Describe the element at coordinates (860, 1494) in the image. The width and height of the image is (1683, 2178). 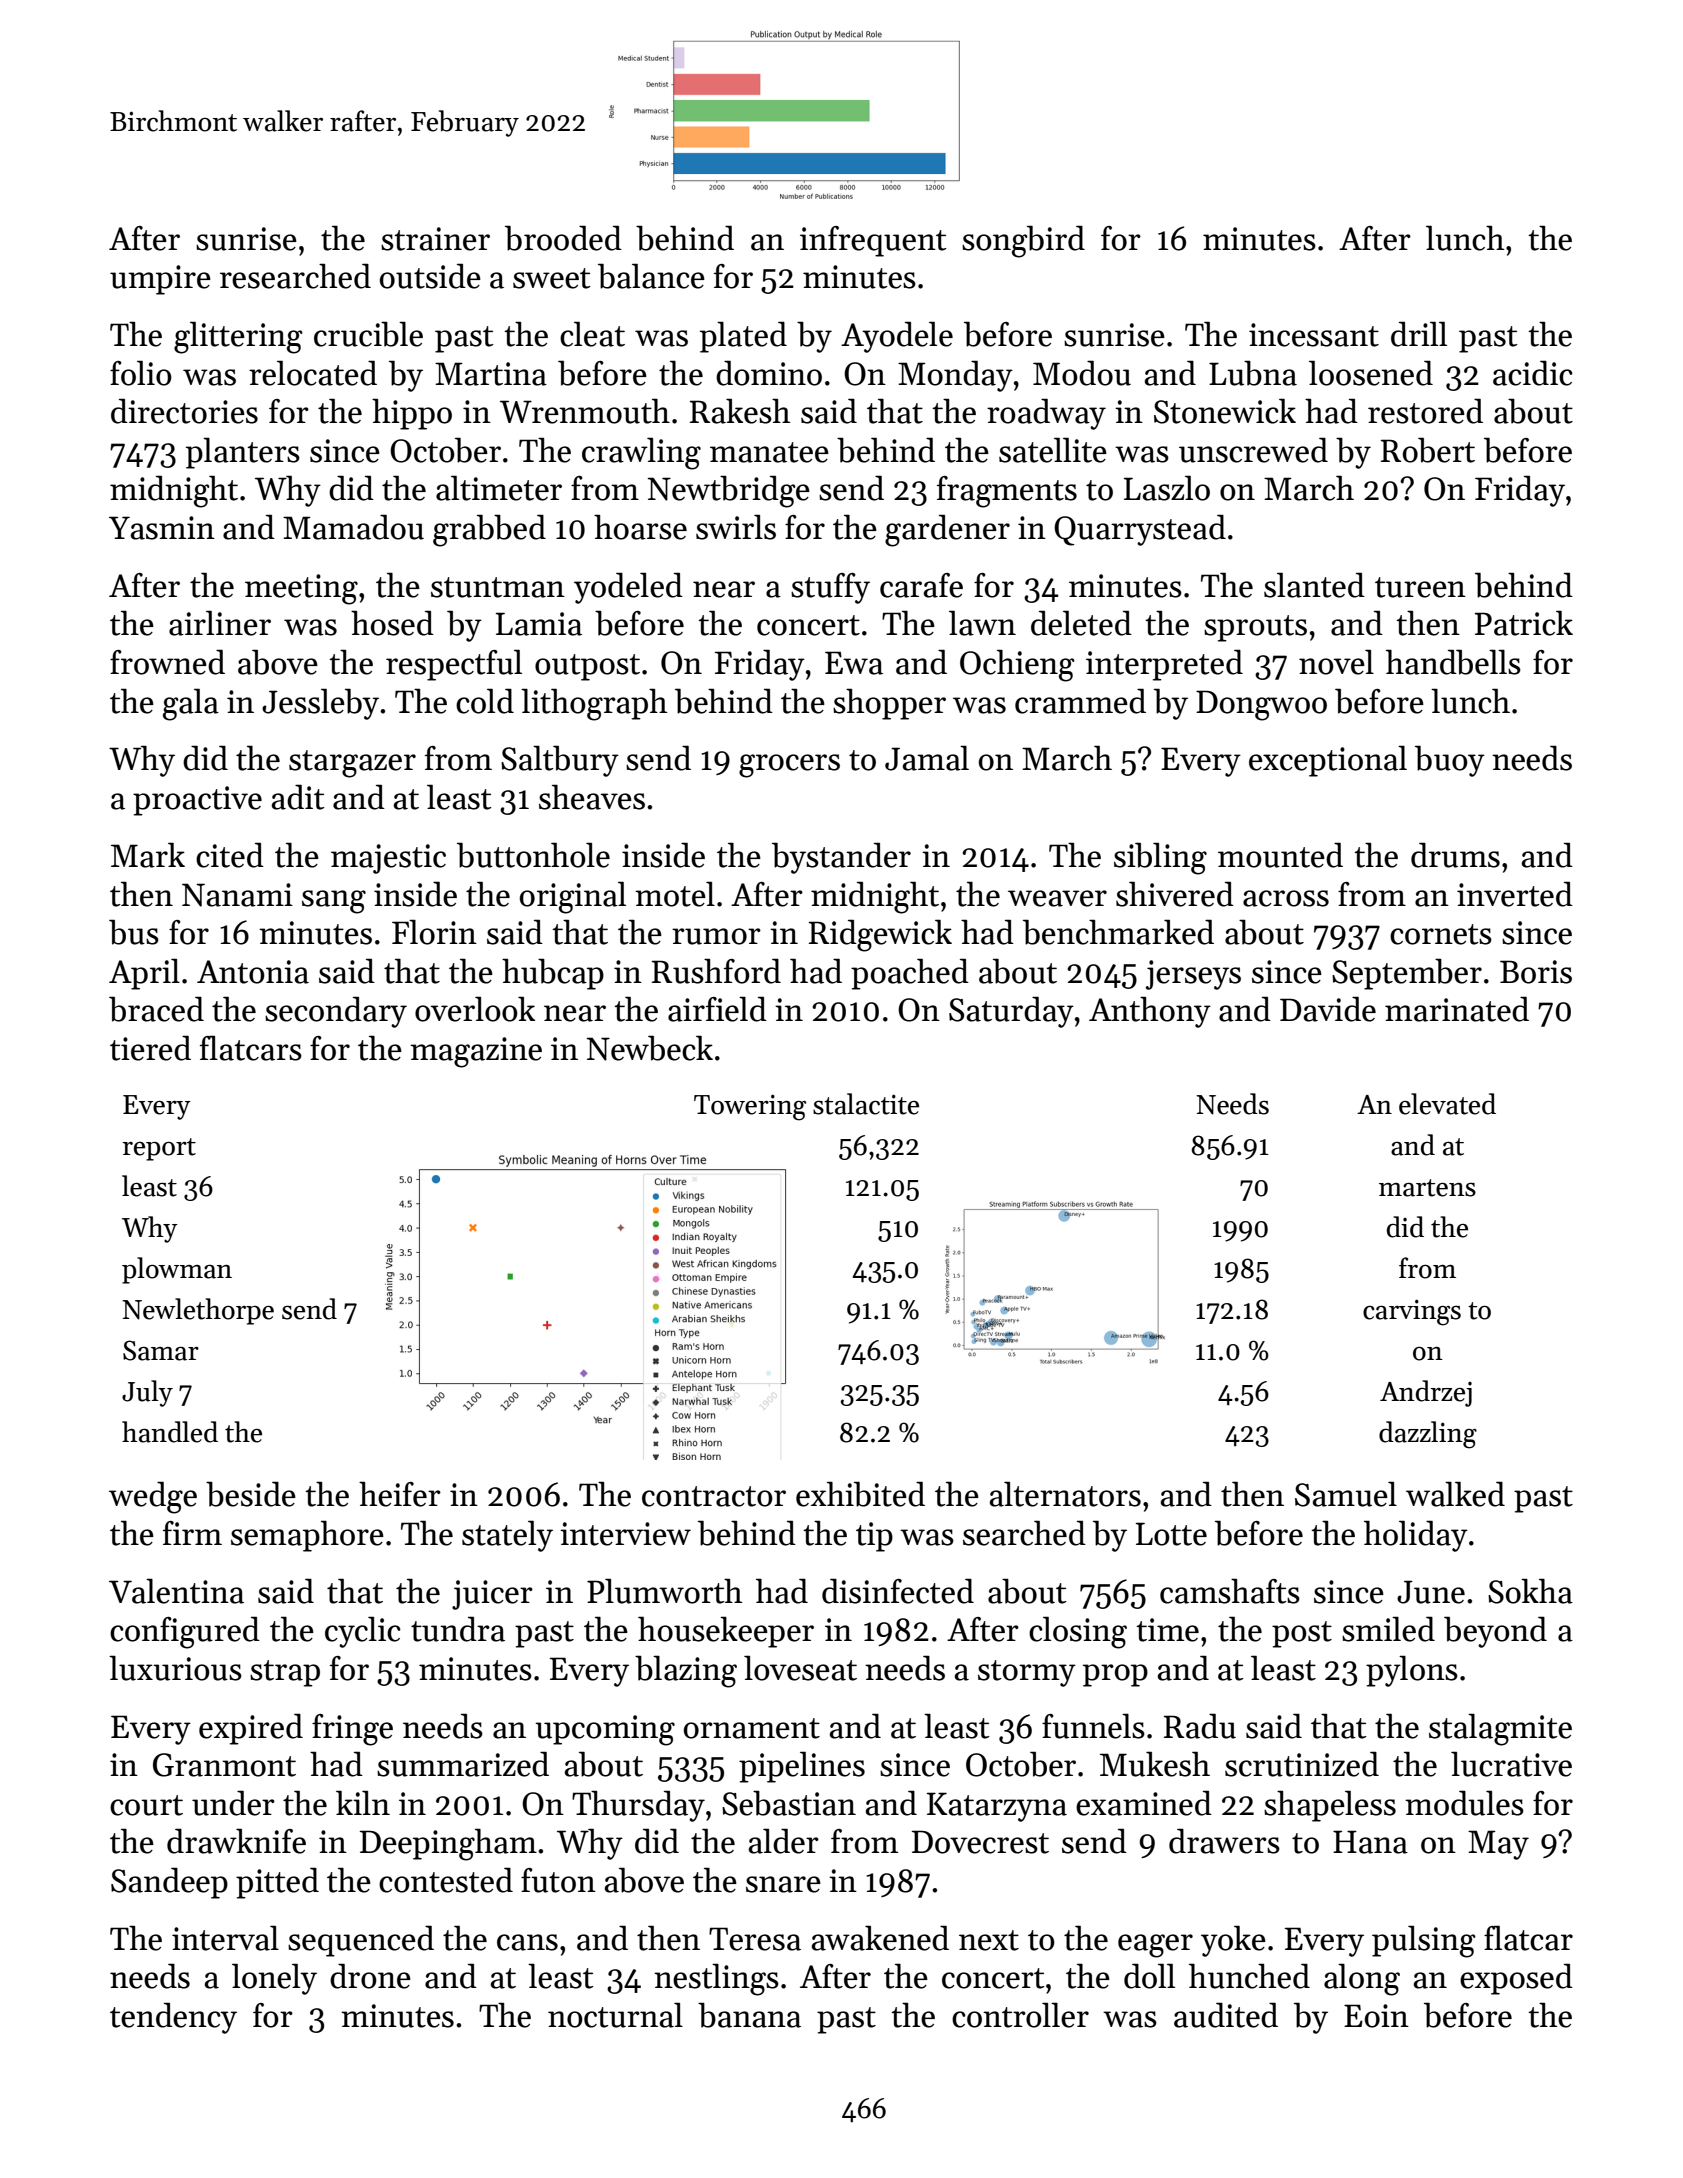
I see `exhibited` at that location.
